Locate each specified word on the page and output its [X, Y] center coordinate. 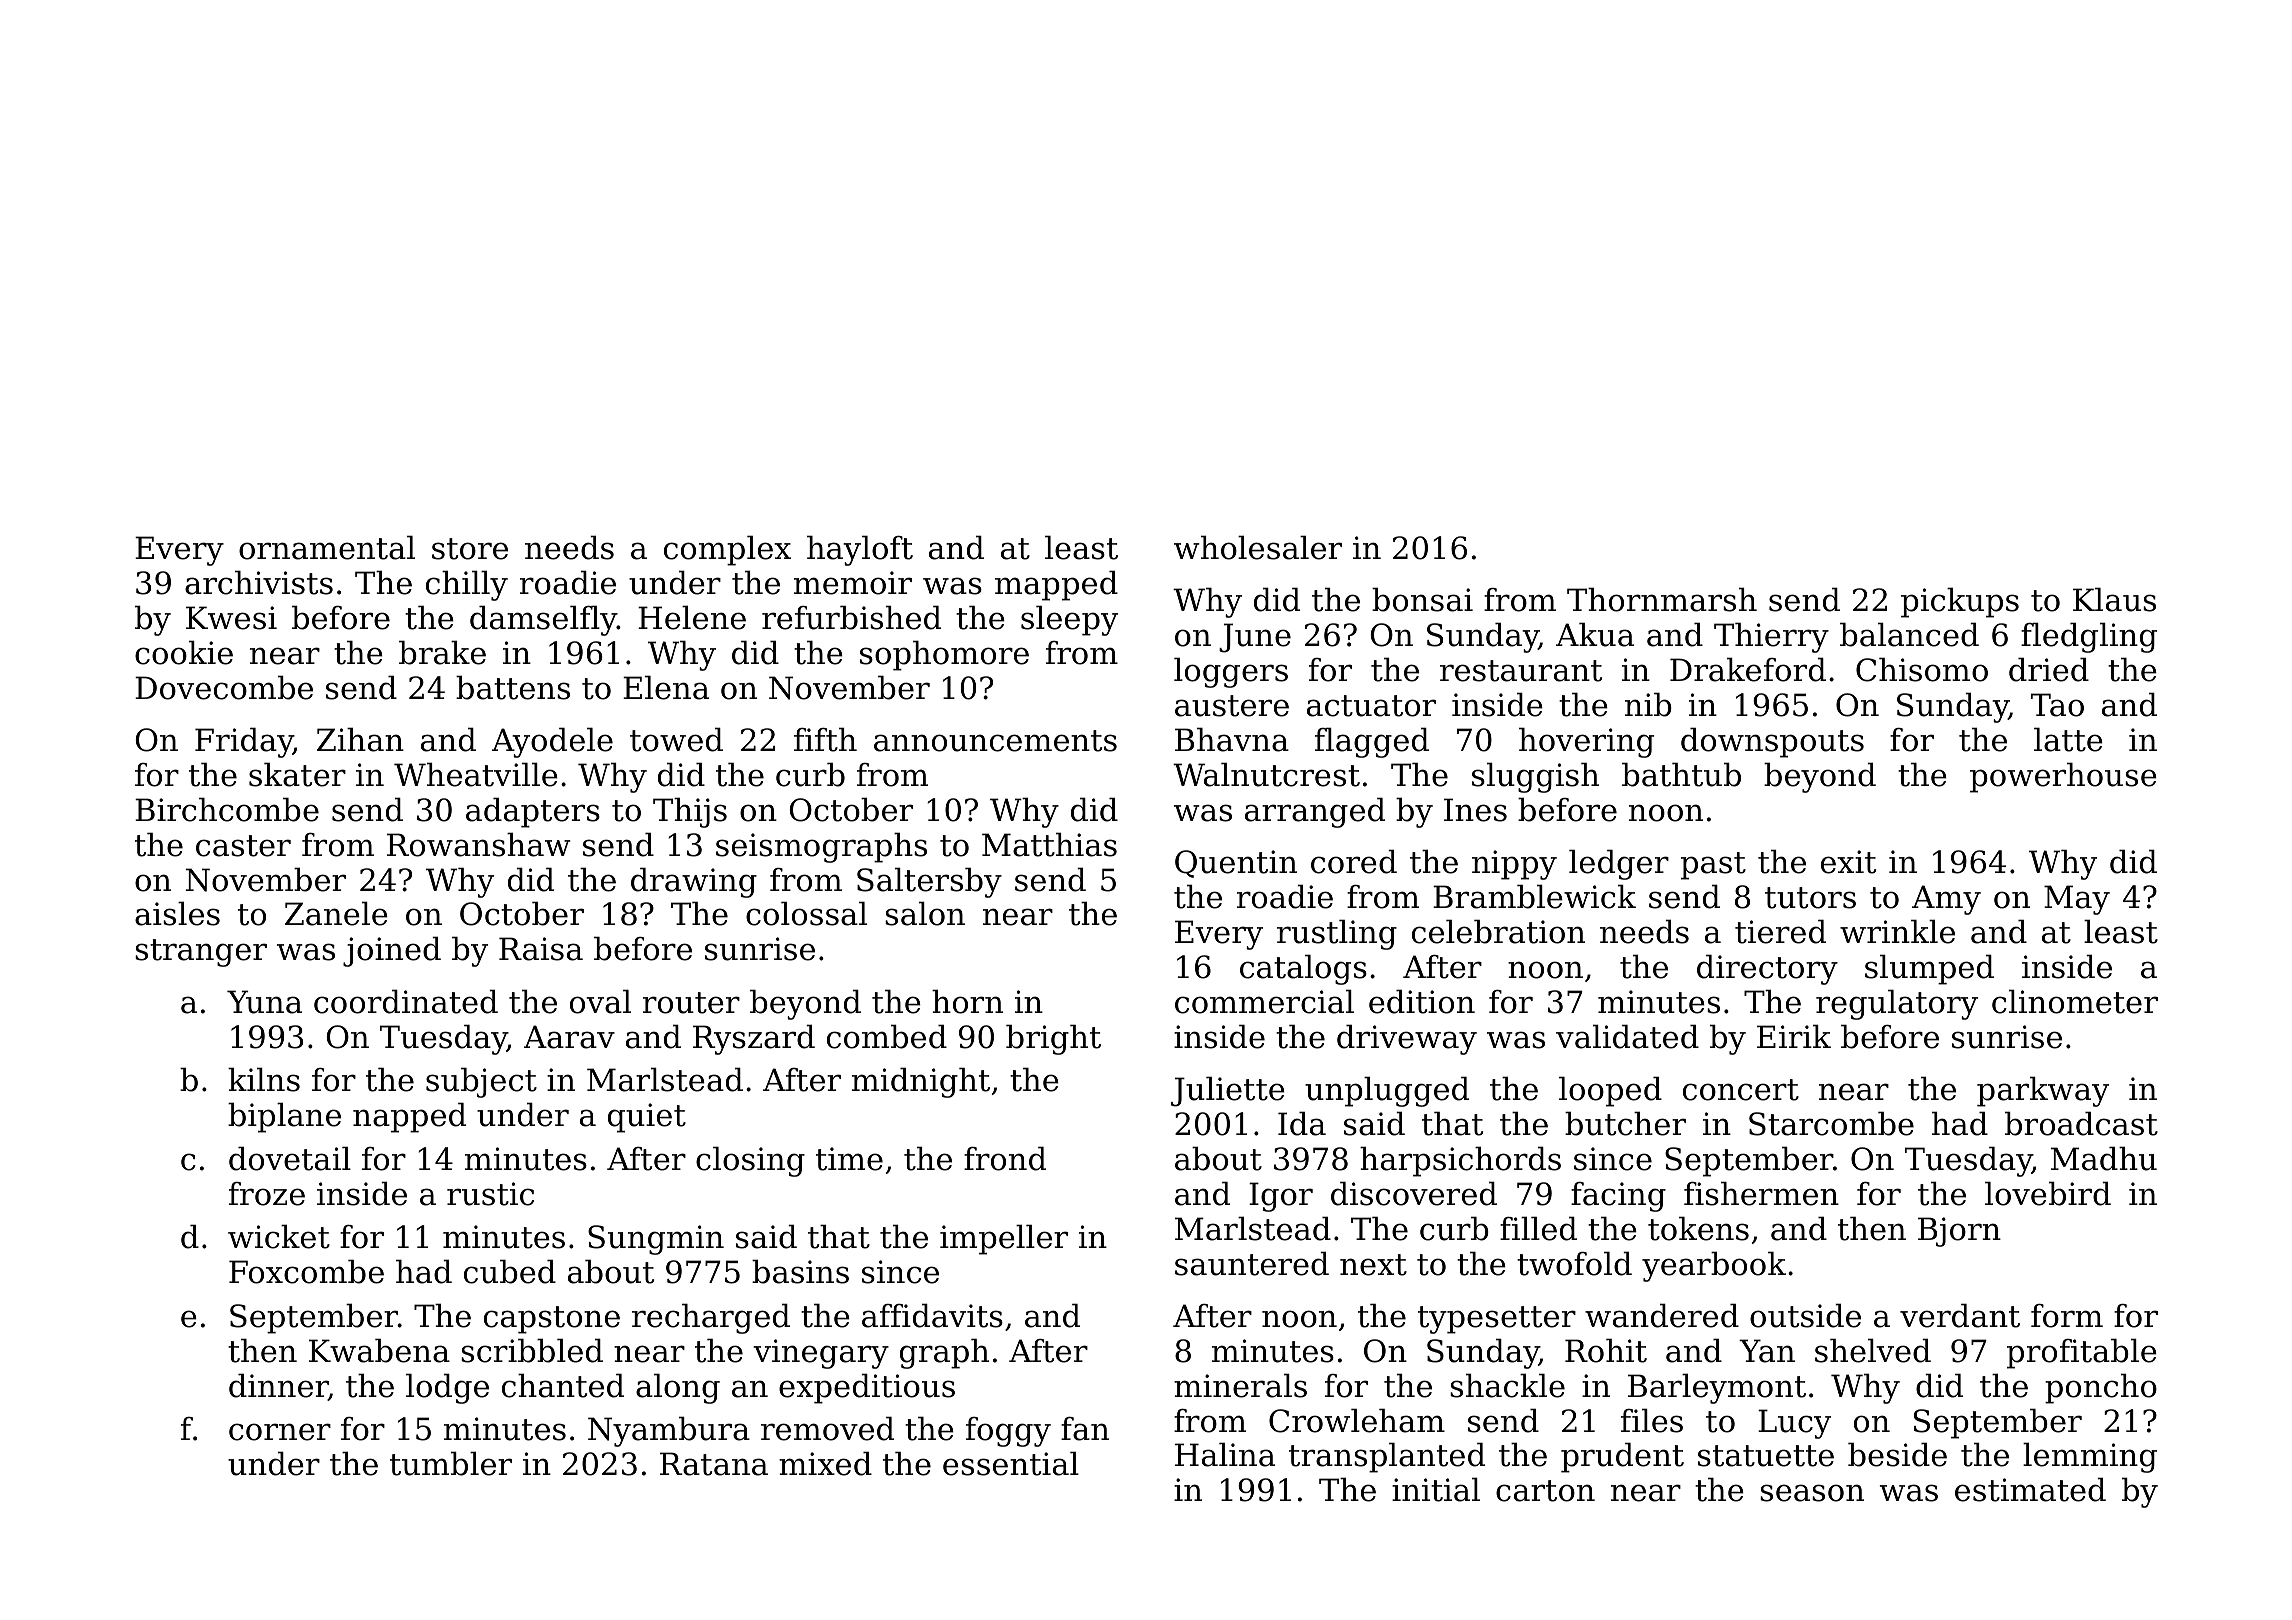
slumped [1929, 969]
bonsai [1422, 599]
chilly [467, 585]
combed [887, 1036]
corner [280, 1432]
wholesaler [1258, 547]
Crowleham [1357, 1420]
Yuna [264, 1002]
